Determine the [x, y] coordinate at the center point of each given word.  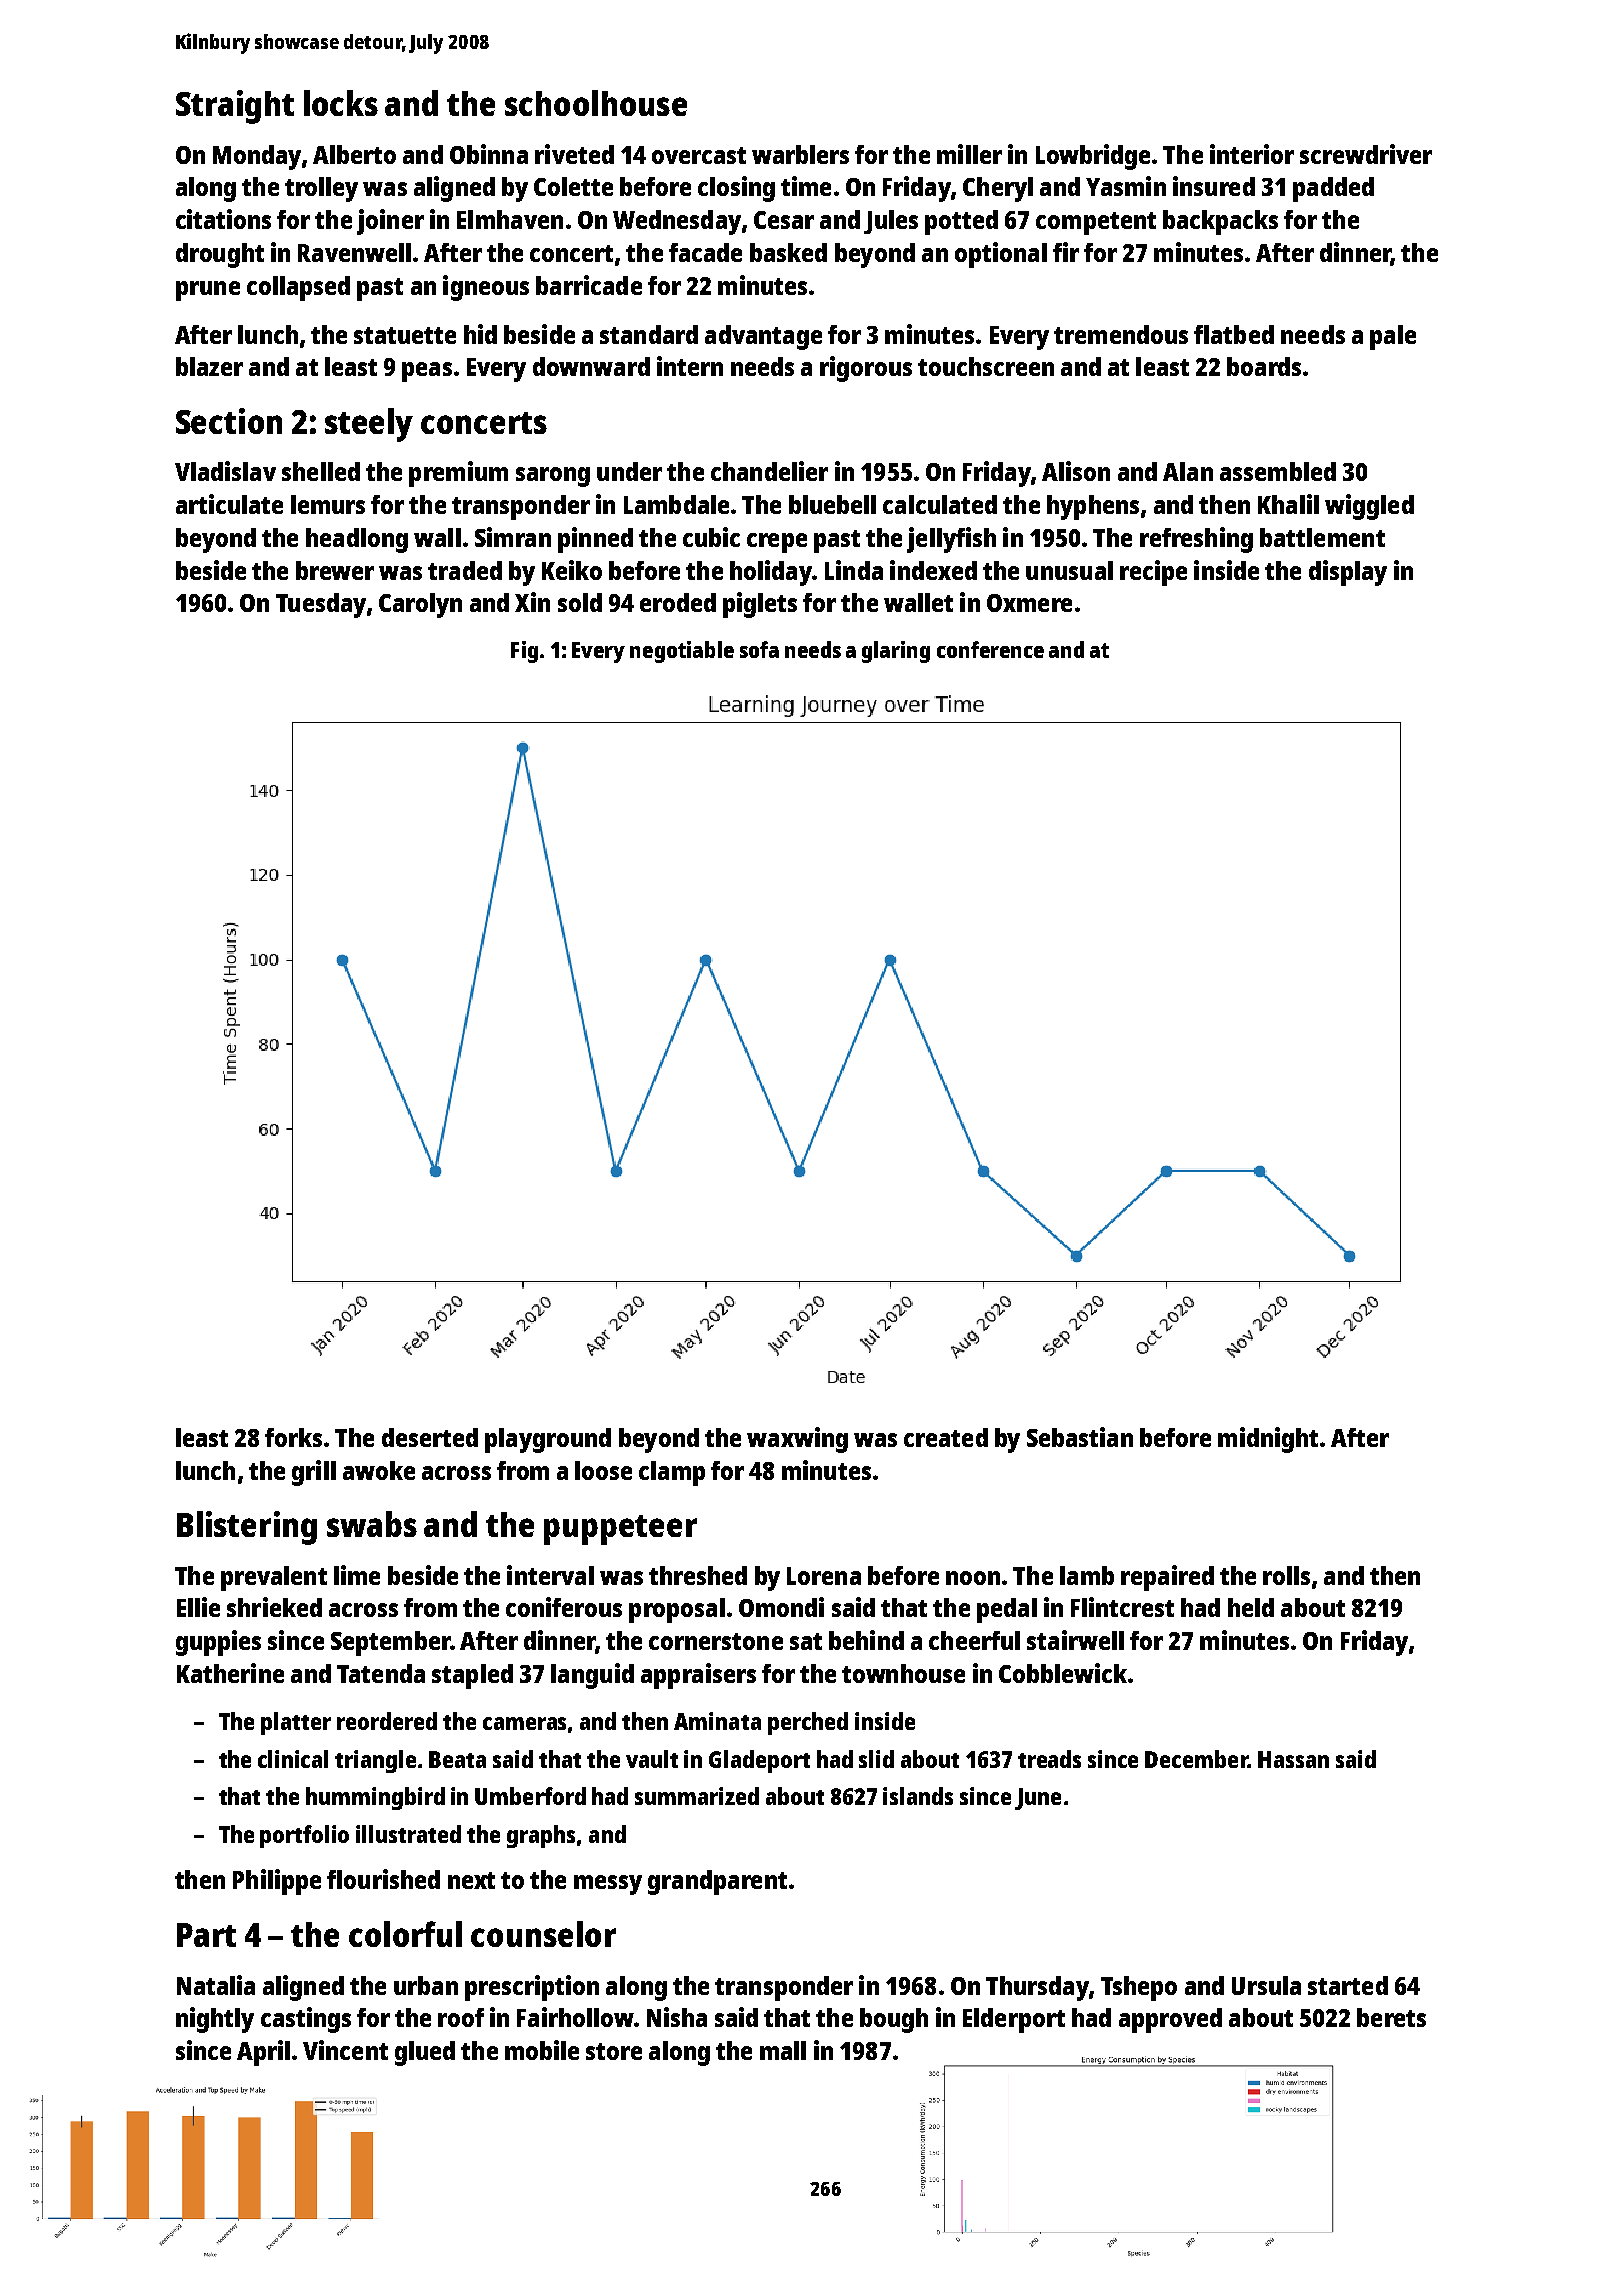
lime [357, 1575]
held [1251, 1607]
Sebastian [1080, 1437]
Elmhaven [510, 219]
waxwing [797, 1440]
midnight [1268, 1440]
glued [425, 2053]
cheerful [974, 1640]
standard [649, 334]
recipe [1153, 573]
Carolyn [420, 605]
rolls [1286, 1575]
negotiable [682, 652]
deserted [430, 1437]
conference [990, 649]
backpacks [1220, 222]
